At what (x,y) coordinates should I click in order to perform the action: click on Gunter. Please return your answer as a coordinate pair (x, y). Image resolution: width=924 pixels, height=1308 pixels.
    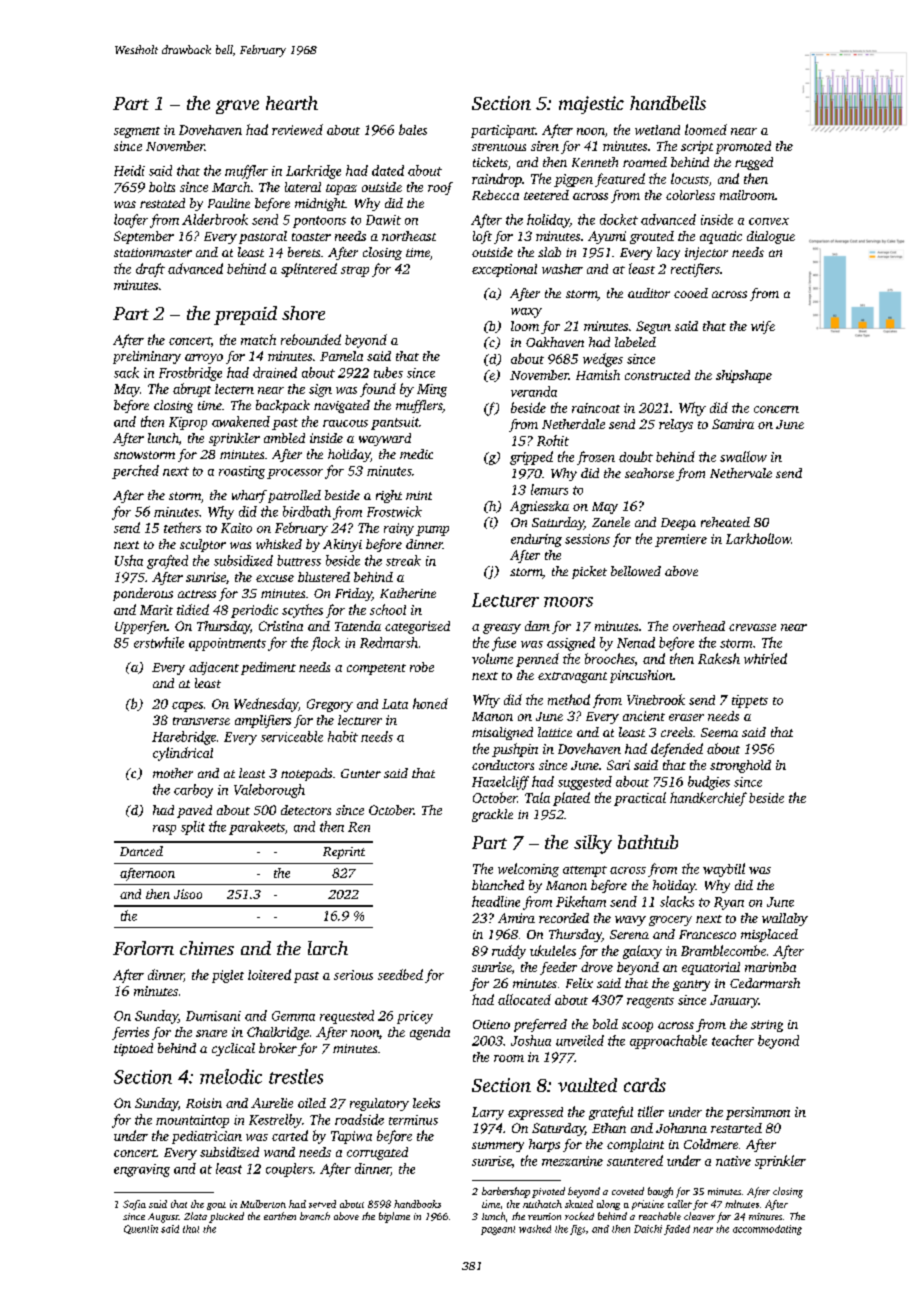
    Looking at the image, I should click on (361, 773).
